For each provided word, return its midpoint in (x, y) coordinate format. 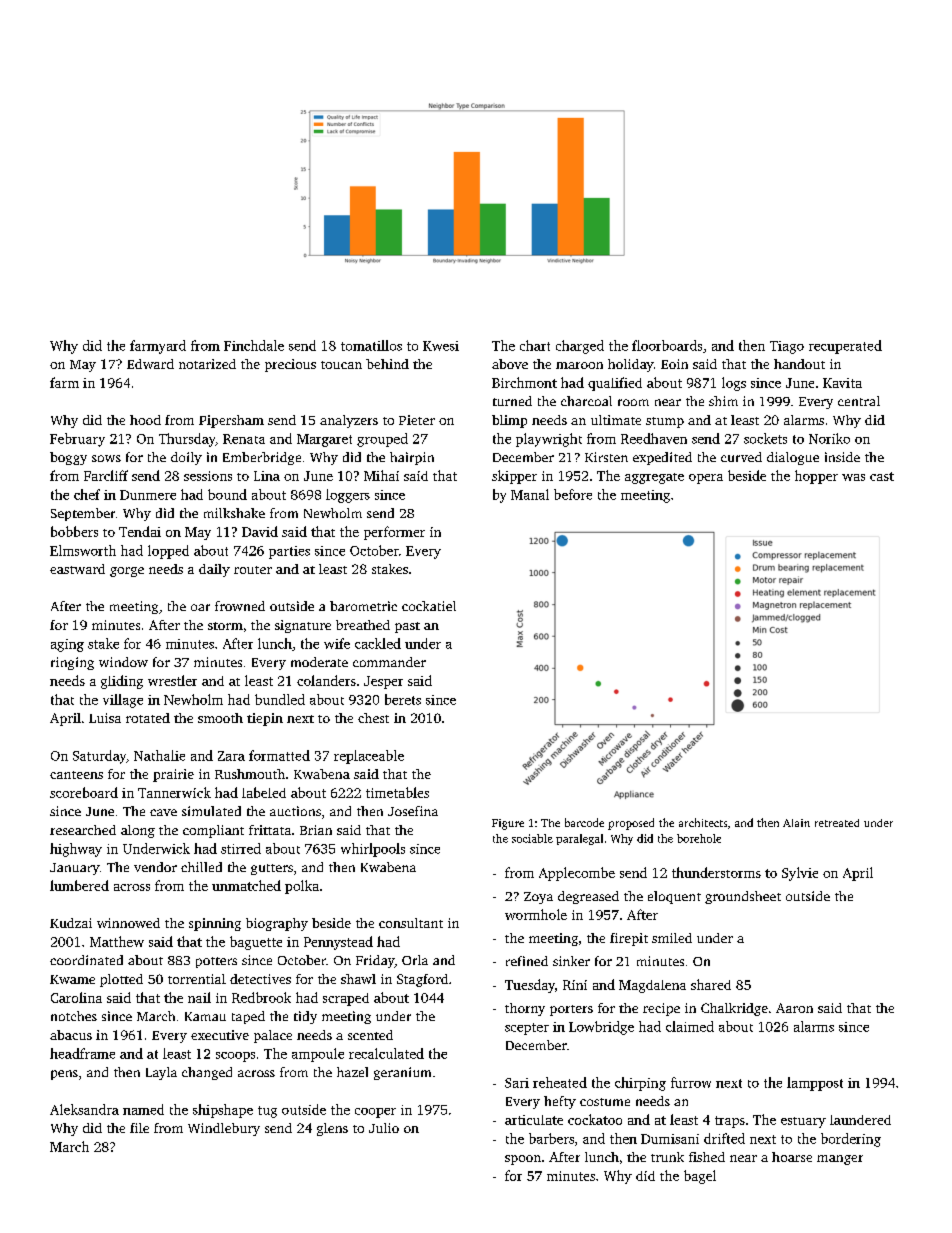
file (139, 1128)
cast (882, 476)
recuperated (845, 347)
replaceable (369, 757)
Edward (150, 364)
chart (535, 345)
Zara (231, 756)
